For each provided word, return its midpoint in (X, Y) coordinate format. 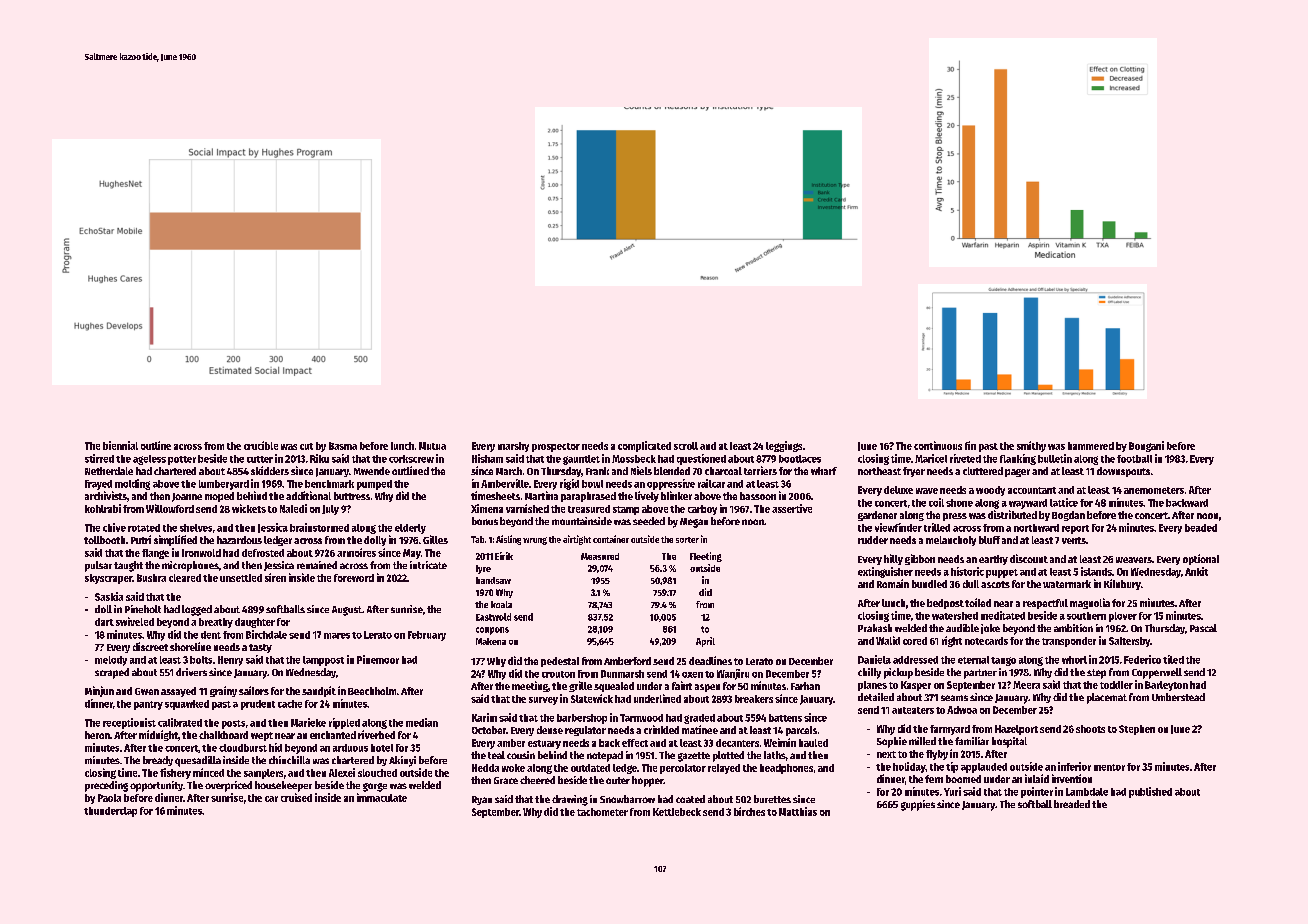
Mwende (372, 471)
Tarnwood (641, 718)
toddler (1116, 685)
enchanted (333, 735)
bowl (592, 484)
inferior (1074, 766)
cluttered (983, 471)
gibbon (920, 559)
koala (501, 604)
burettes (772, 799)
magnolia (1090, 603)
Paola (109, 798)
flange (155, 554)
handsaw (493, 580)
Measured (600, 556)
